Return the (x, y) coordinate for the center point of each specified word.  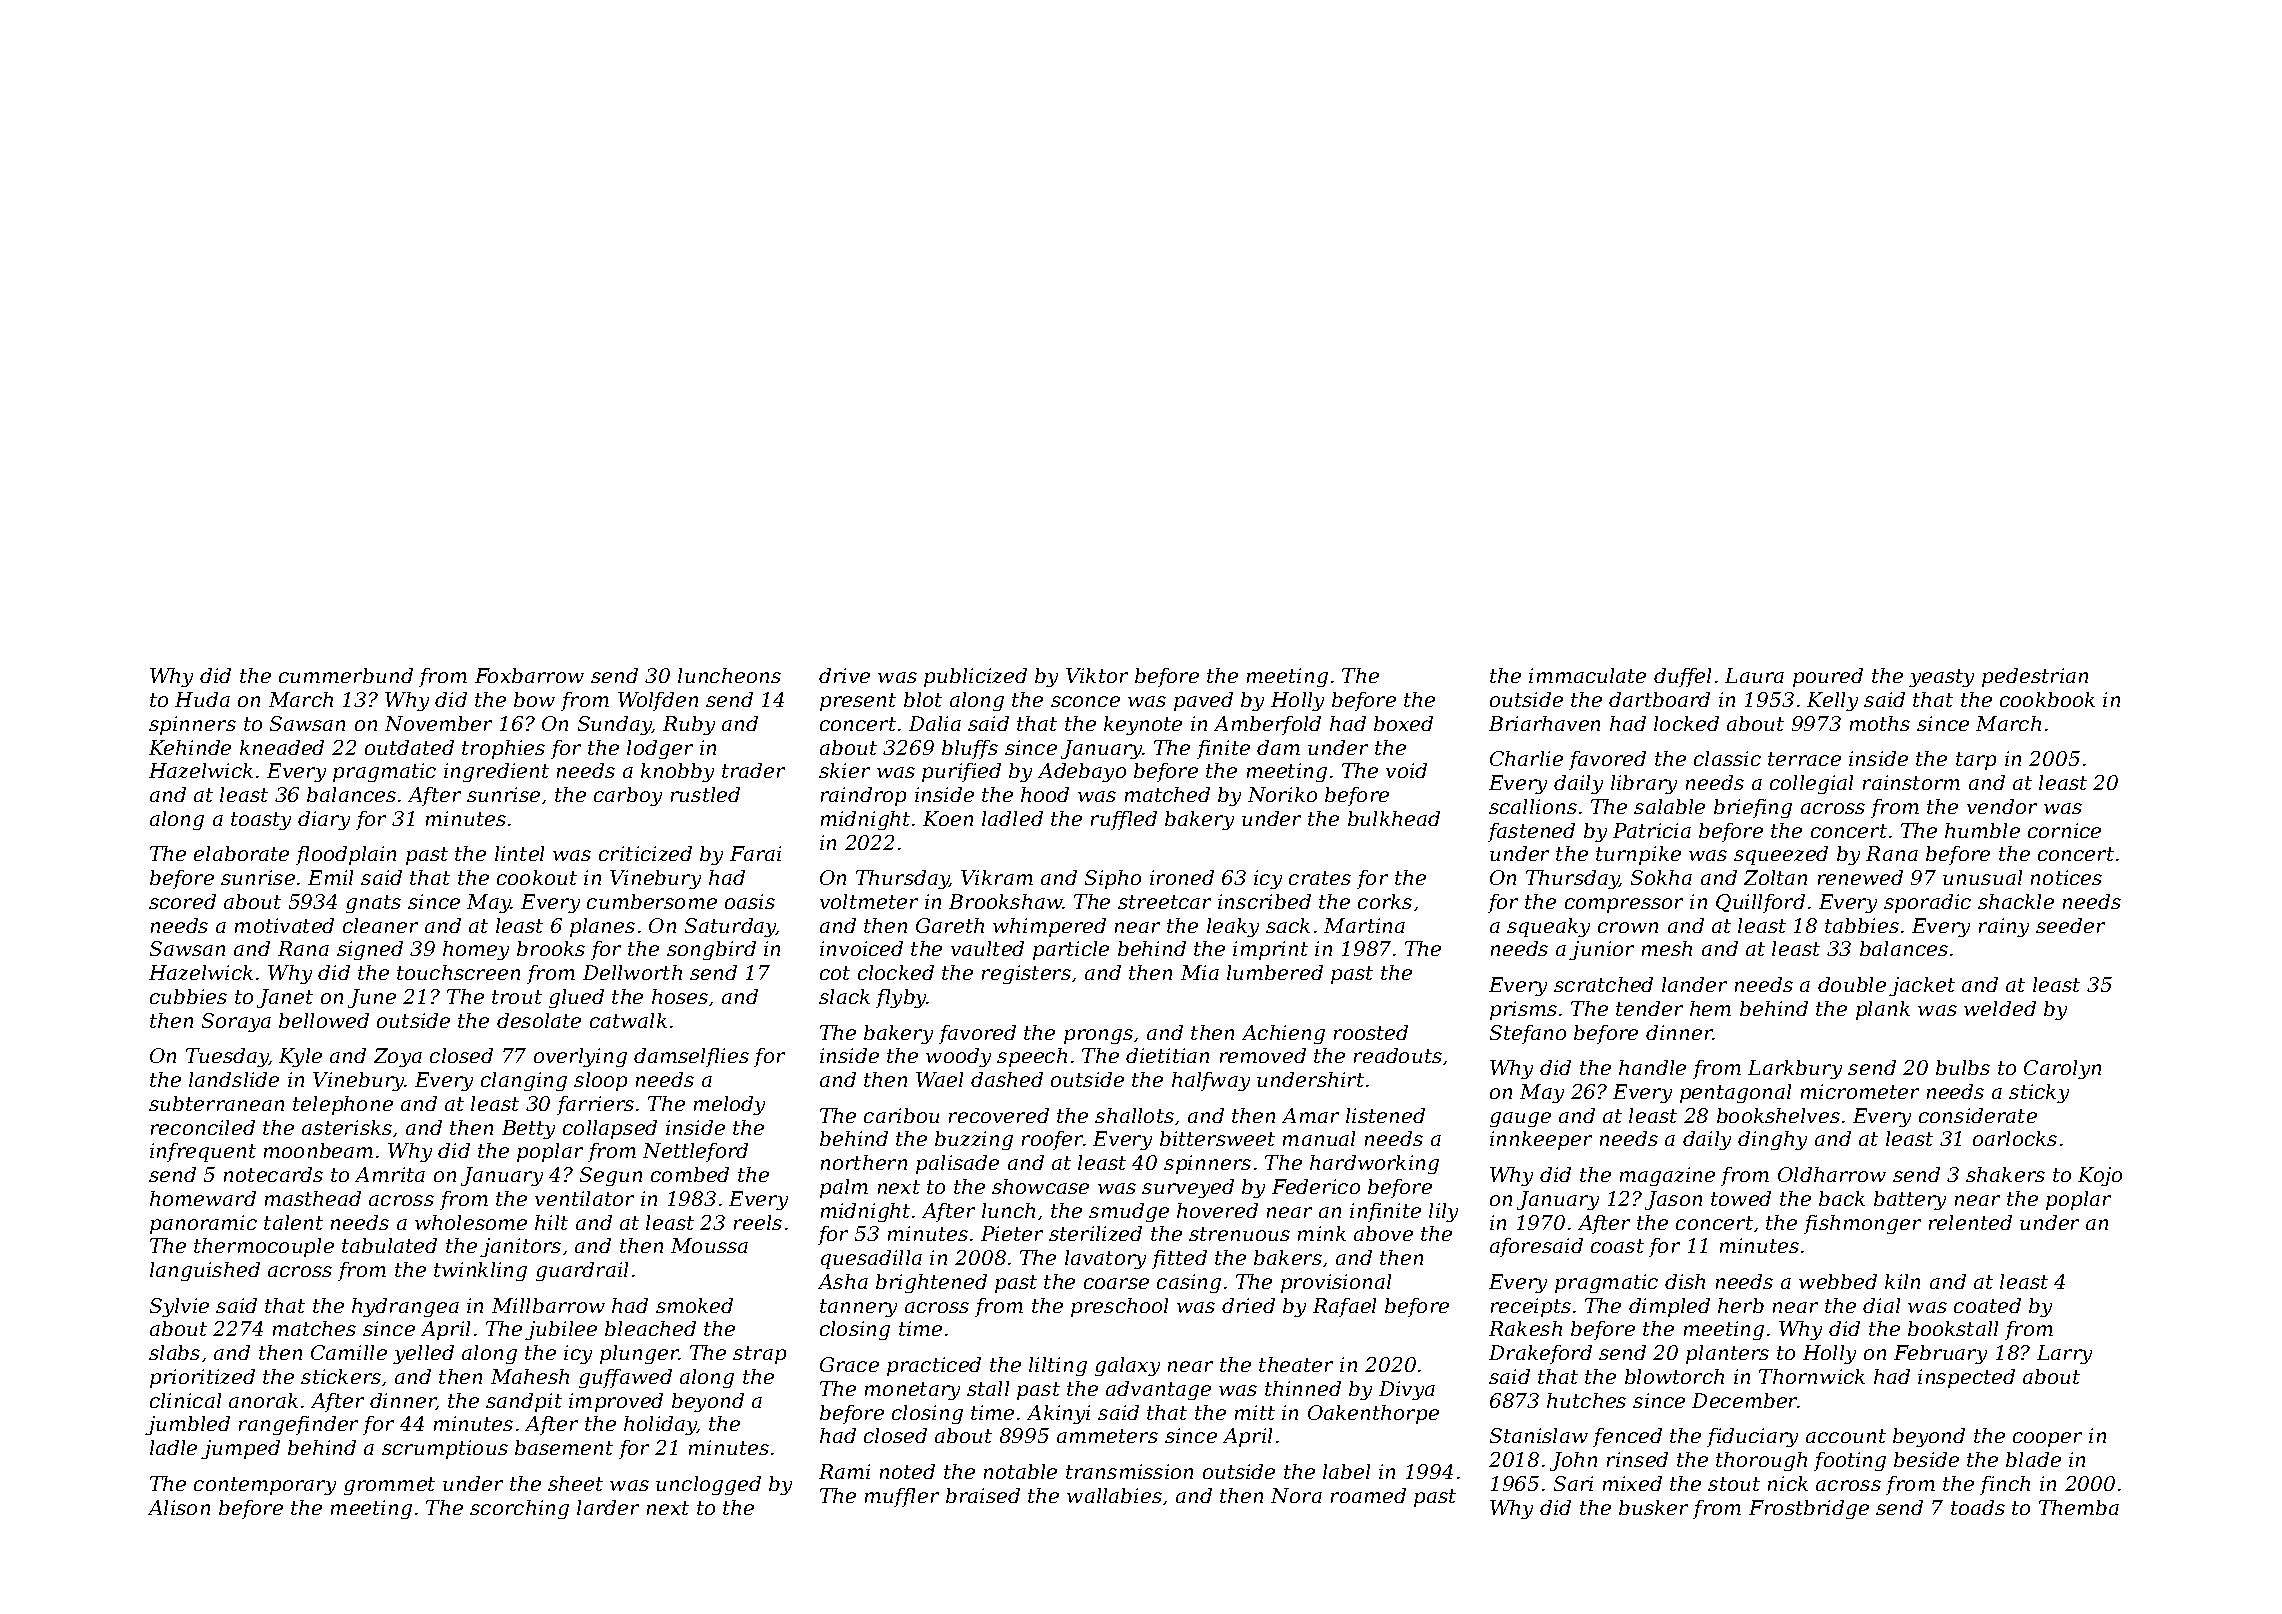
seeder (2070, 925)
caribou (901, 1115)
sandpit (524, 1402)
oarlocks (2015, 1138)
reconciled (203, 1127)
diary (324, 820)
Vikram (997, 877)
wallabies (1114, 1495)
